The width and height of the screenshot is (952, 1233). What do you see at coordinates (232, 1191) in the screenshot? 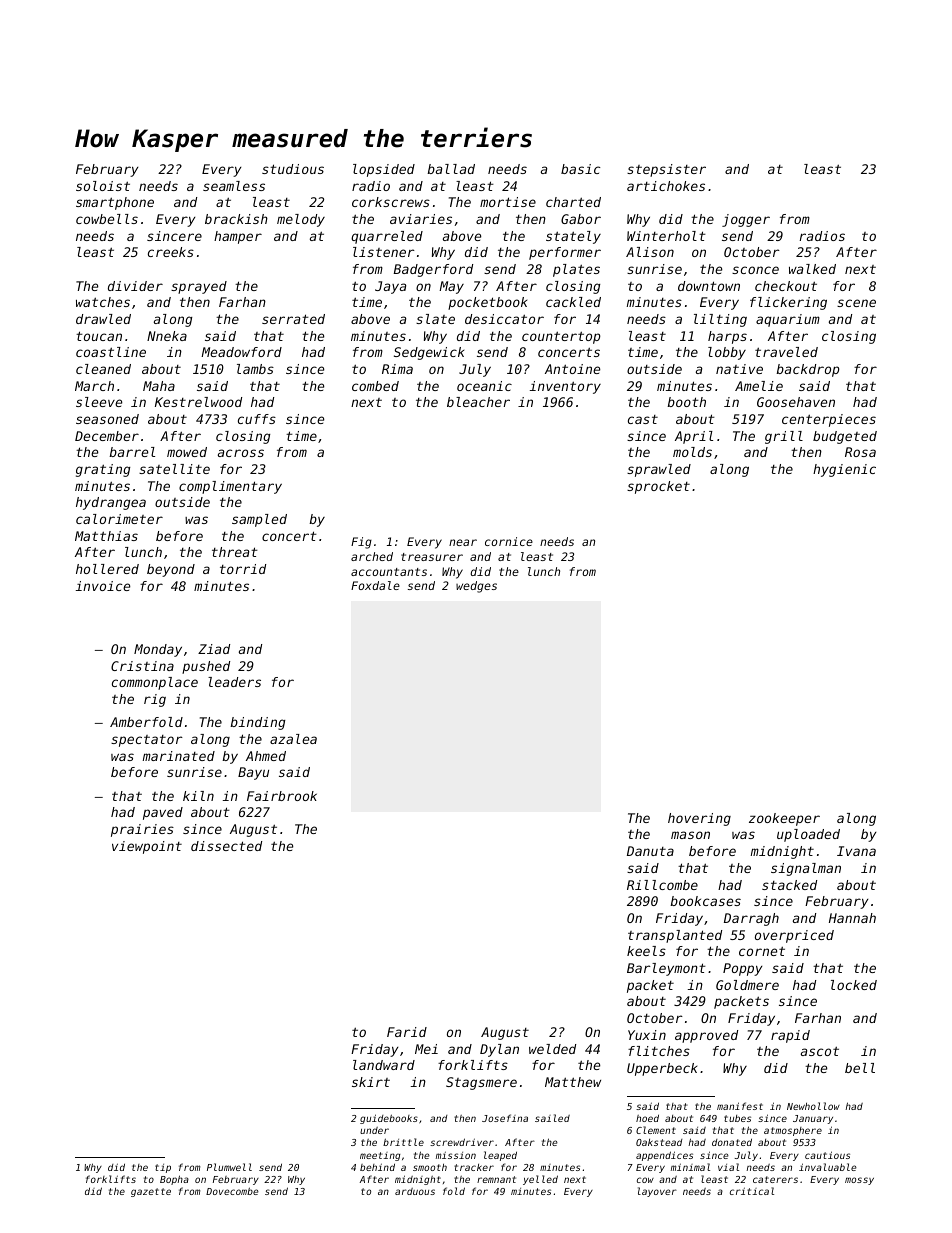
I see `Dovecombe` at bounding box center [232, 1191].
